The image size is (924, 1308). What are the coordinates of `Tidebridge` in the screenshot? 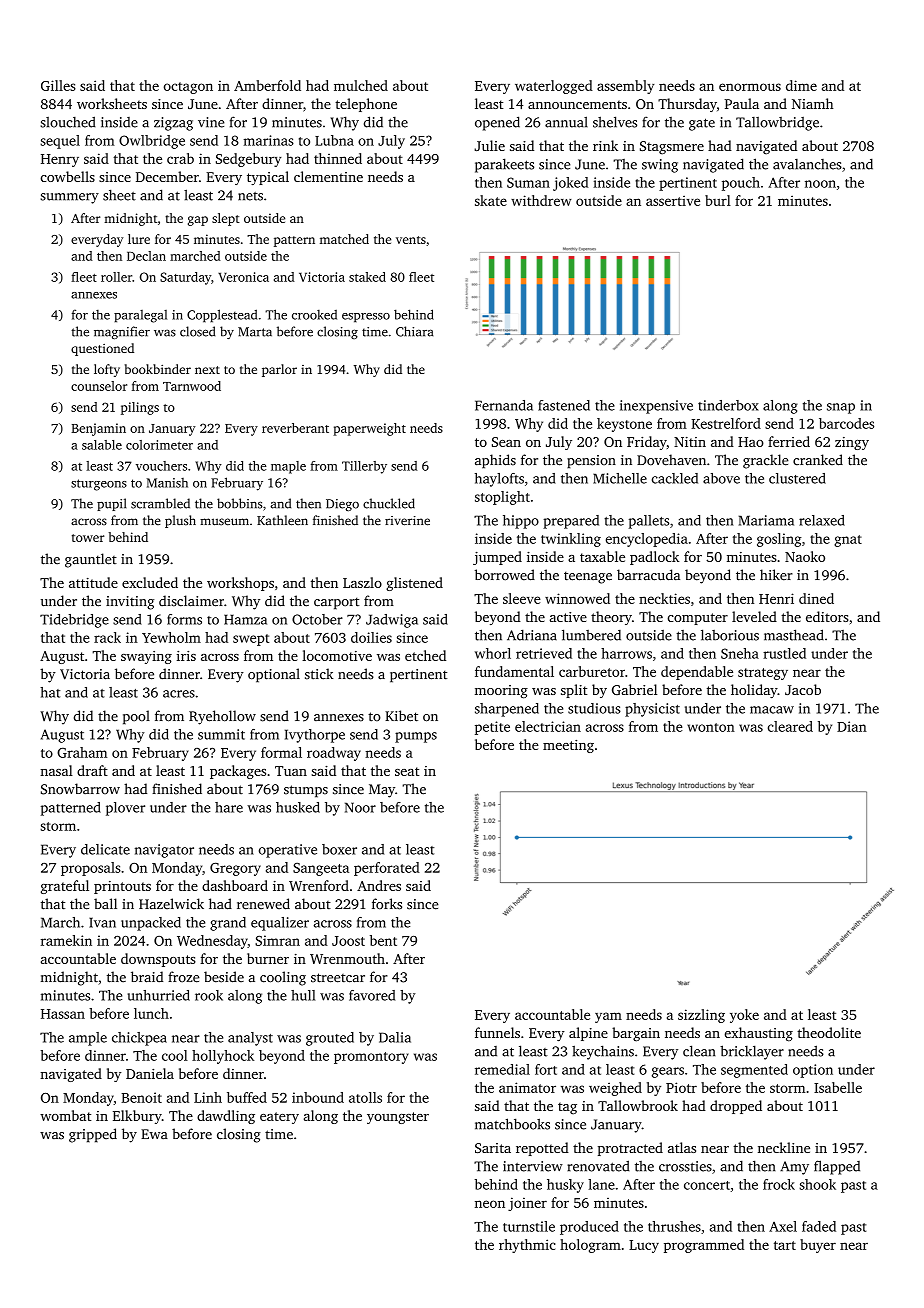 It's located at (74, 621).
